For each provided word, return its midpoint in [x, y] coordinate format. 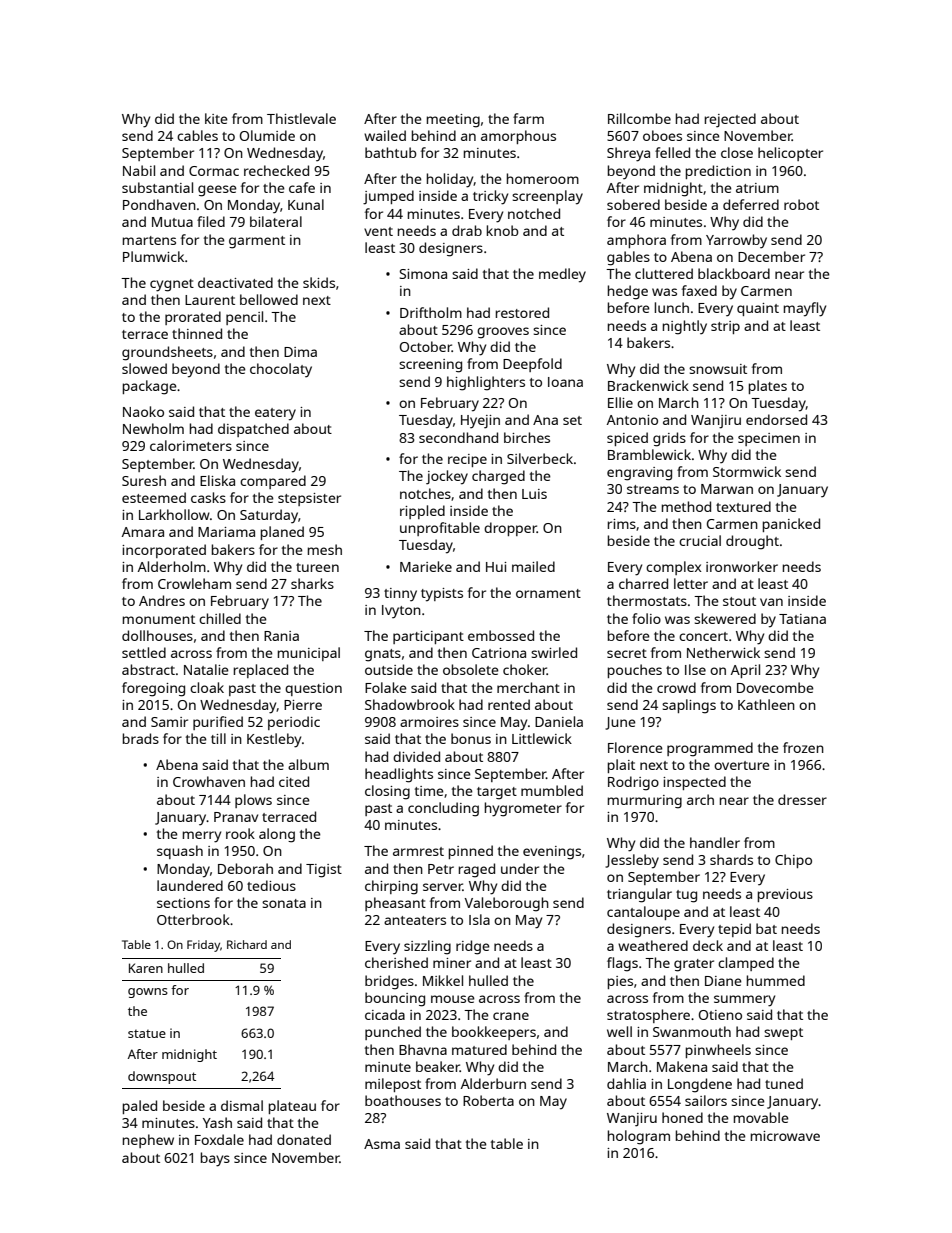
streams [653, 489]
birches [527, 437]
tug [686, 896]
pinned [471, 852]
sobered [633, 204]
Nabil [139, 170]
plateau [292, 1107]
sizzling [427, 947]
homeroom [543, 178]
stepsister [309, 499]
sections [183, 903]
